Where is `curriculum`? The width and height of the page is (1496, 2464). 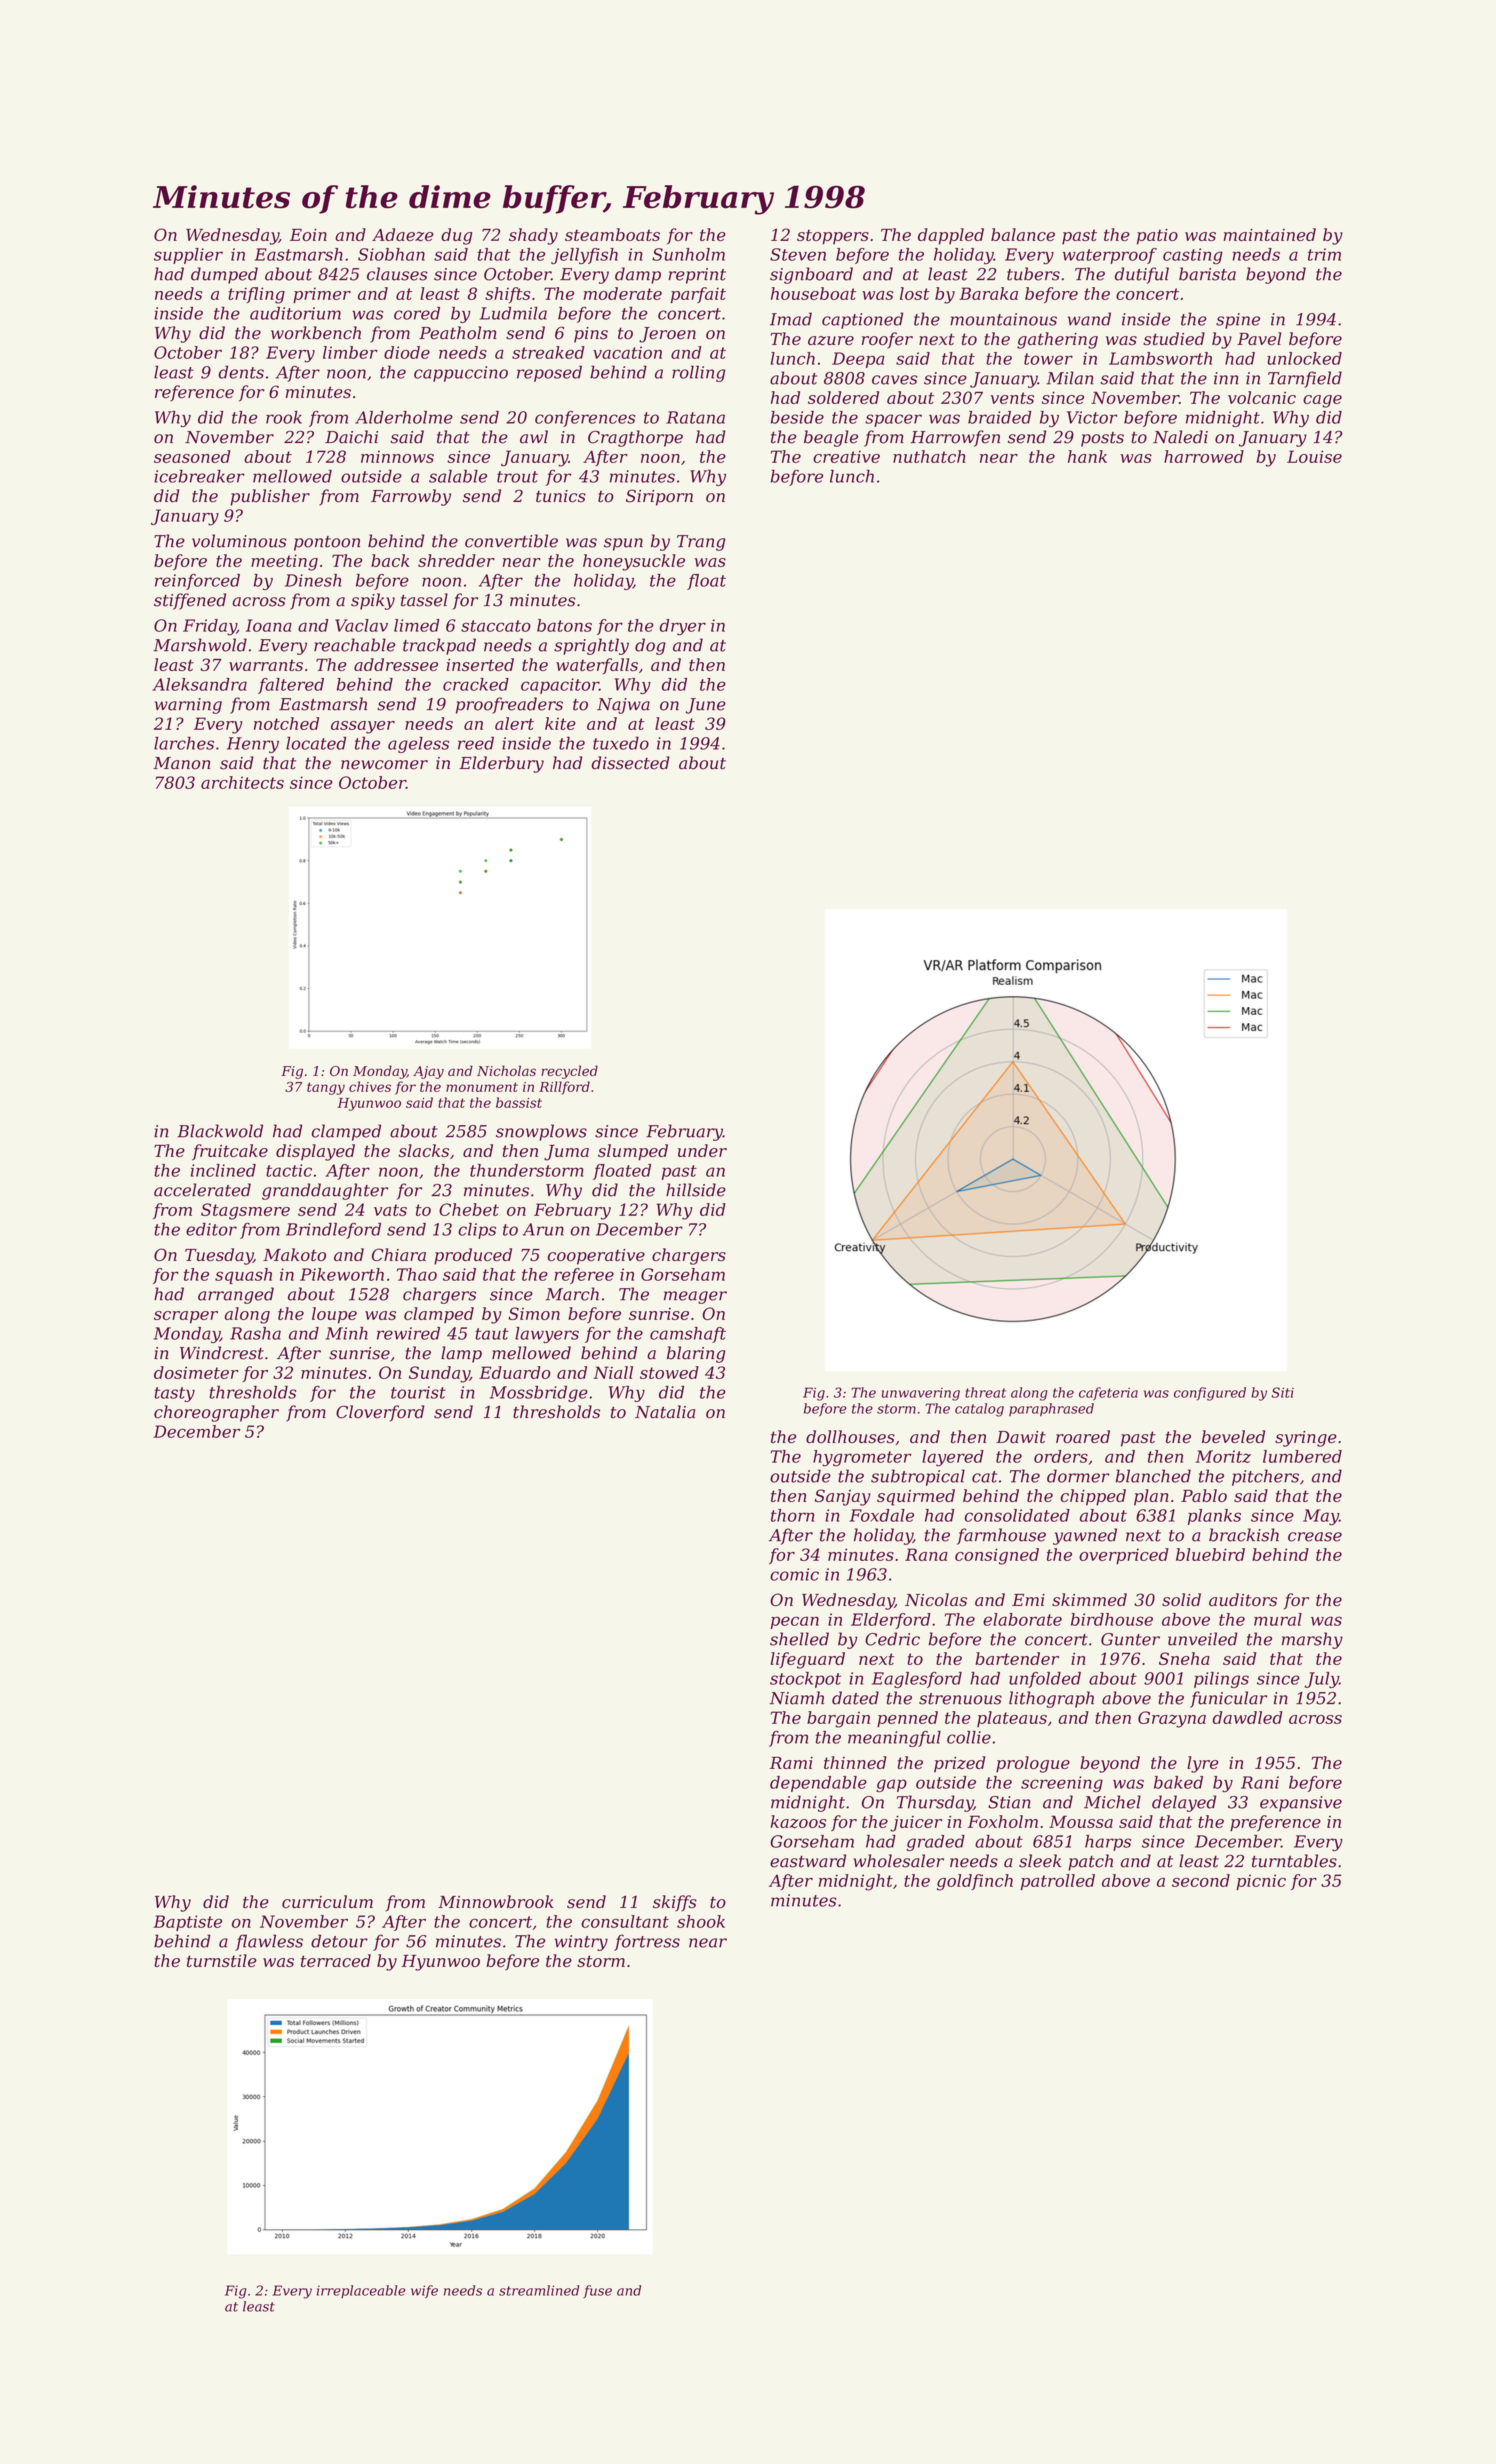 curriculum is located at coordinates (327, 1902).
